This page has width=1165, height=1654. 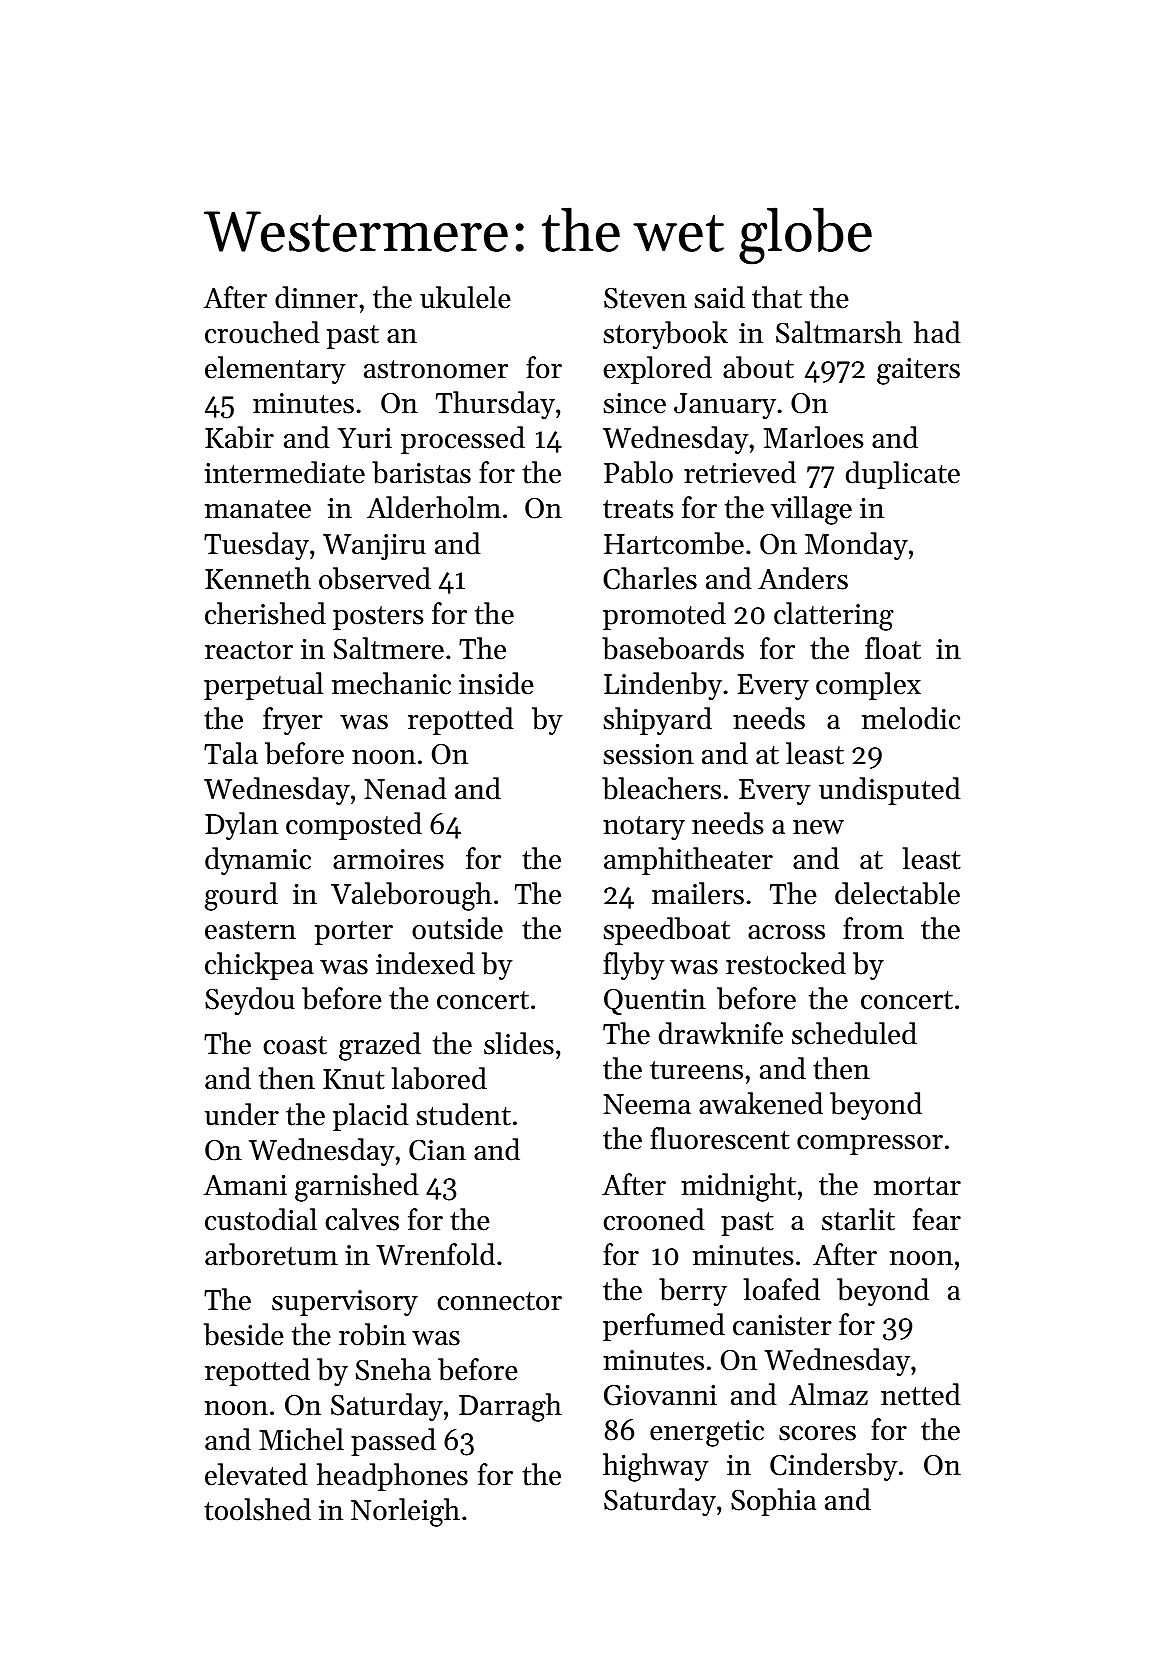 What do you see at coordinates (634, 966) in the page?
I see `flyby` at bounding box center [634, 966].
